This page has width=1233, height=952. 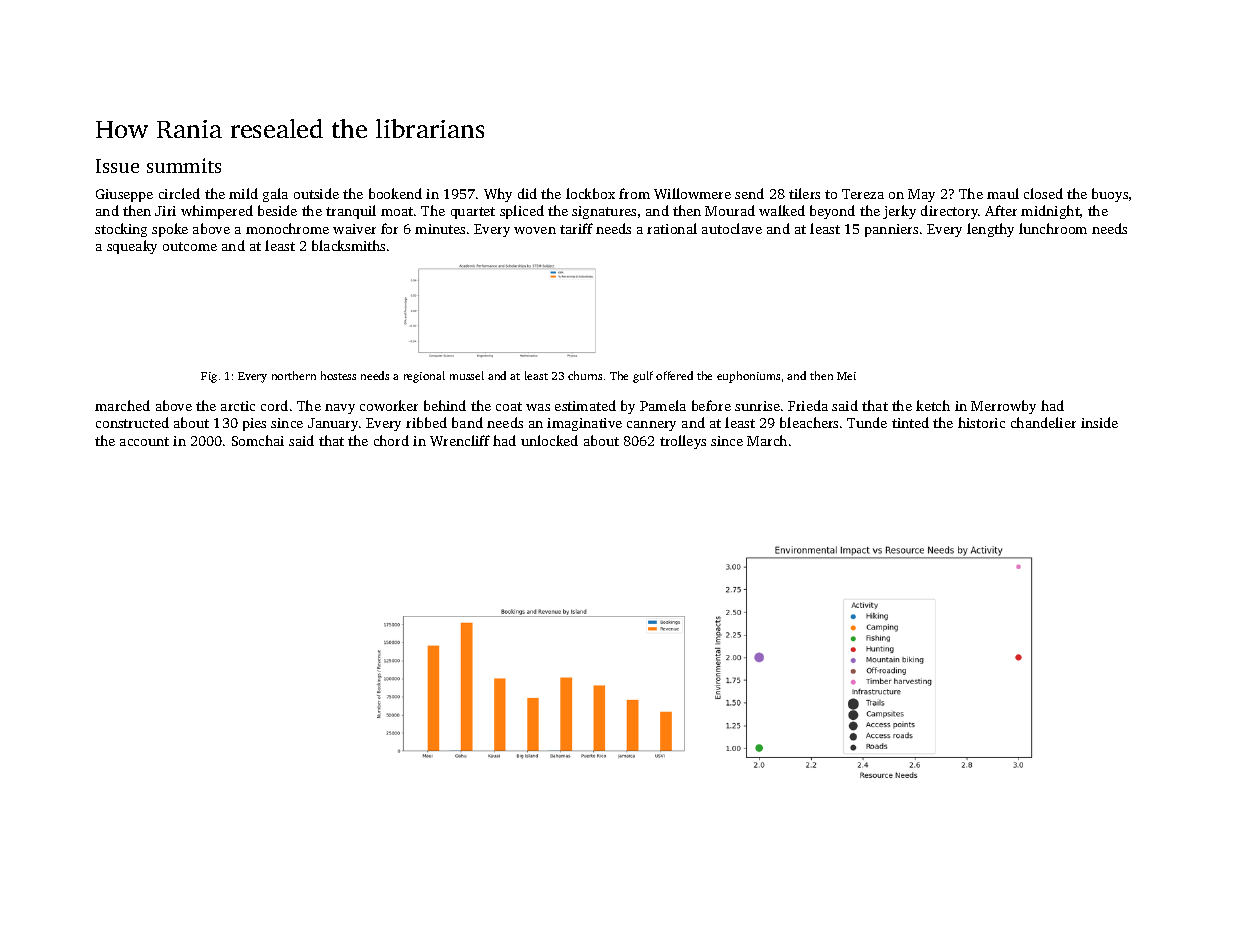 I want to click on inside, so click(x=1099, y=422).
